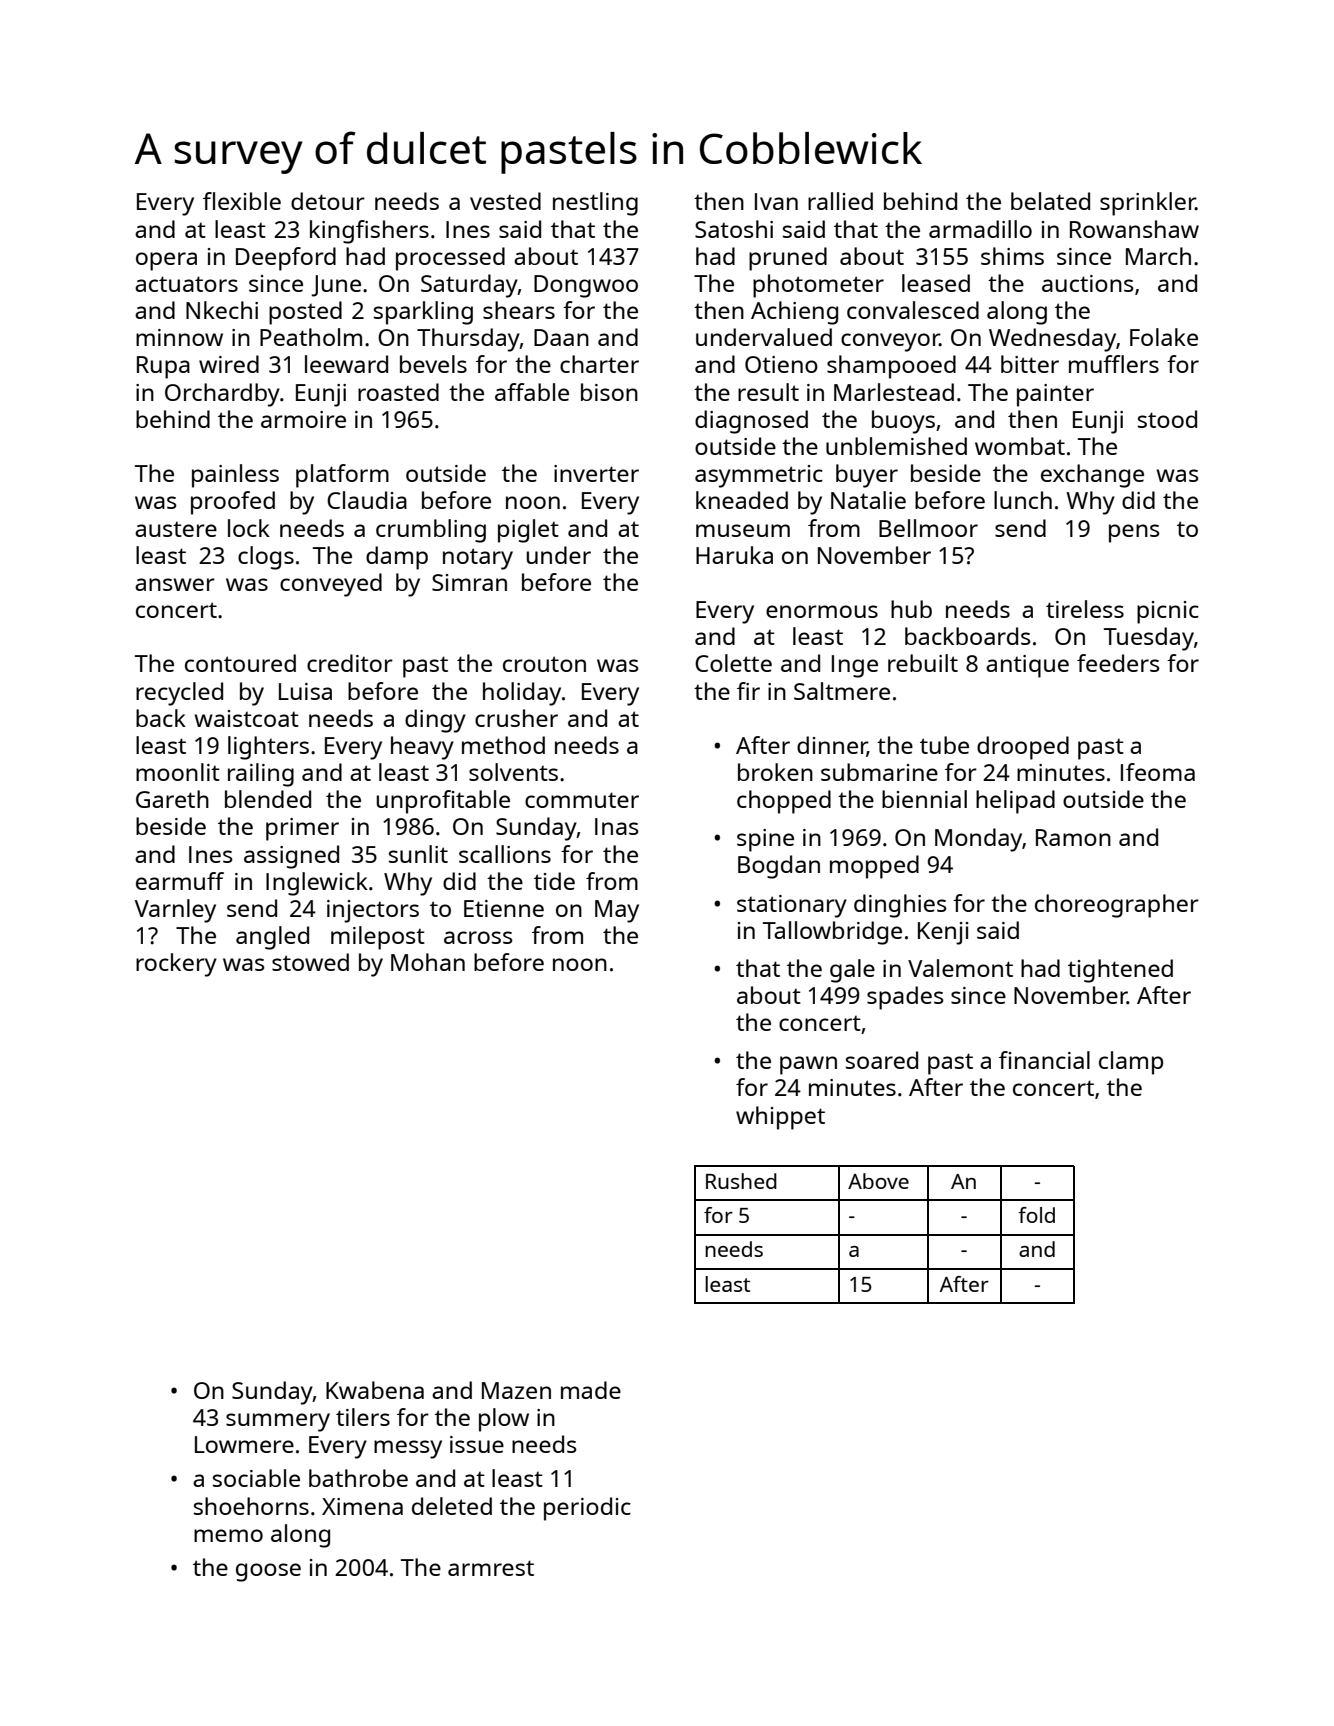 The width and height of the screenshot is (1334, 1726). What do you see at coordinates (1050, 201) in the screenshot?
I see `belated` at bounding box center [1050, 201].
